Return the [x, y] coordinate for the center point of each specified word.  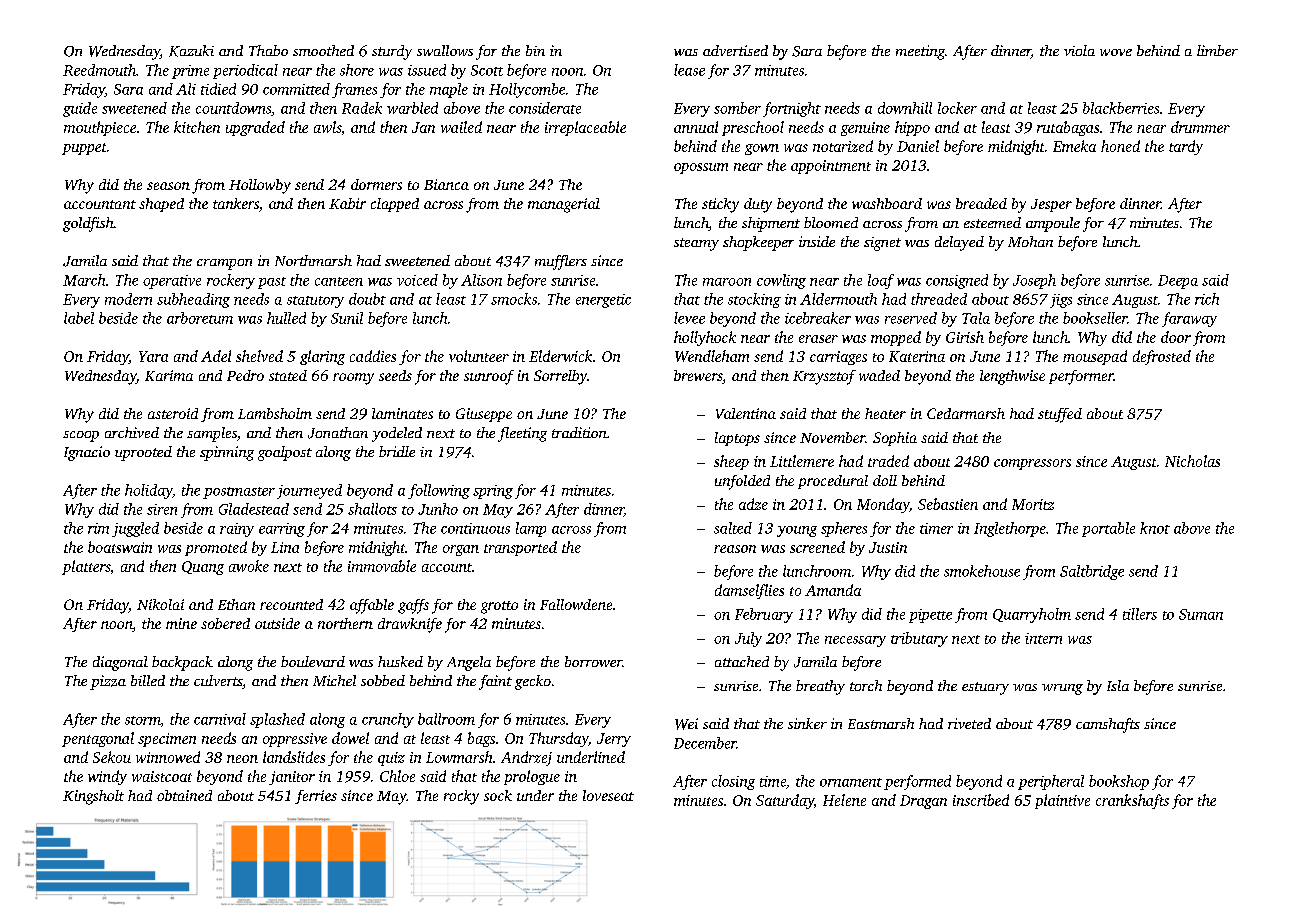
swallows [445, 50]
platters [86, 567]
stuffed [1060, 415]
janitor [292, 778]
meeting [920, 52]
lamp [531, 529]
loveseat [608, 795]
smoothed [323, 50]
